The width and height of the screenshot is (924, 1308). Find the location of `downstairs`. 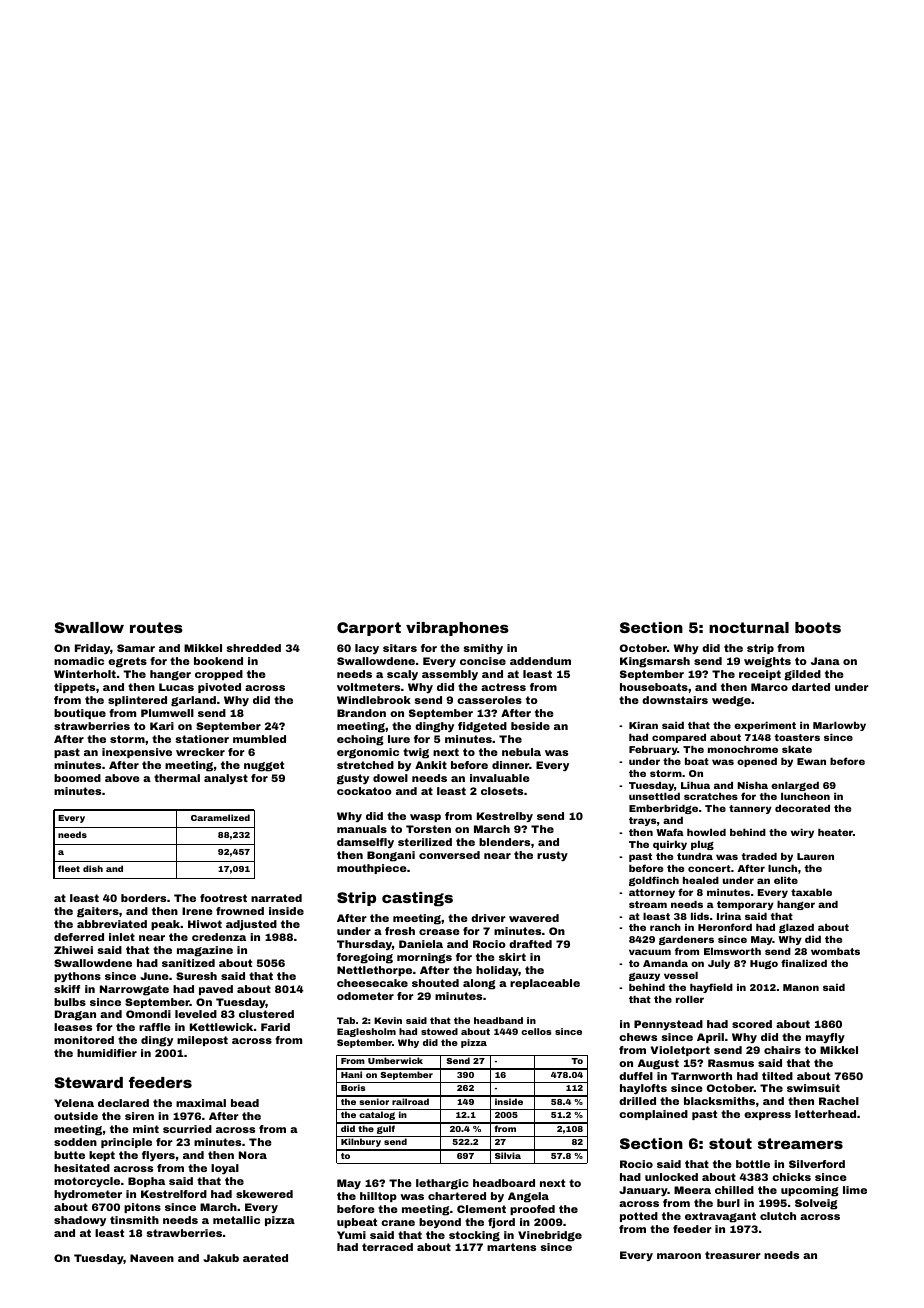

downstairs is located at coordinates (675, 700).
